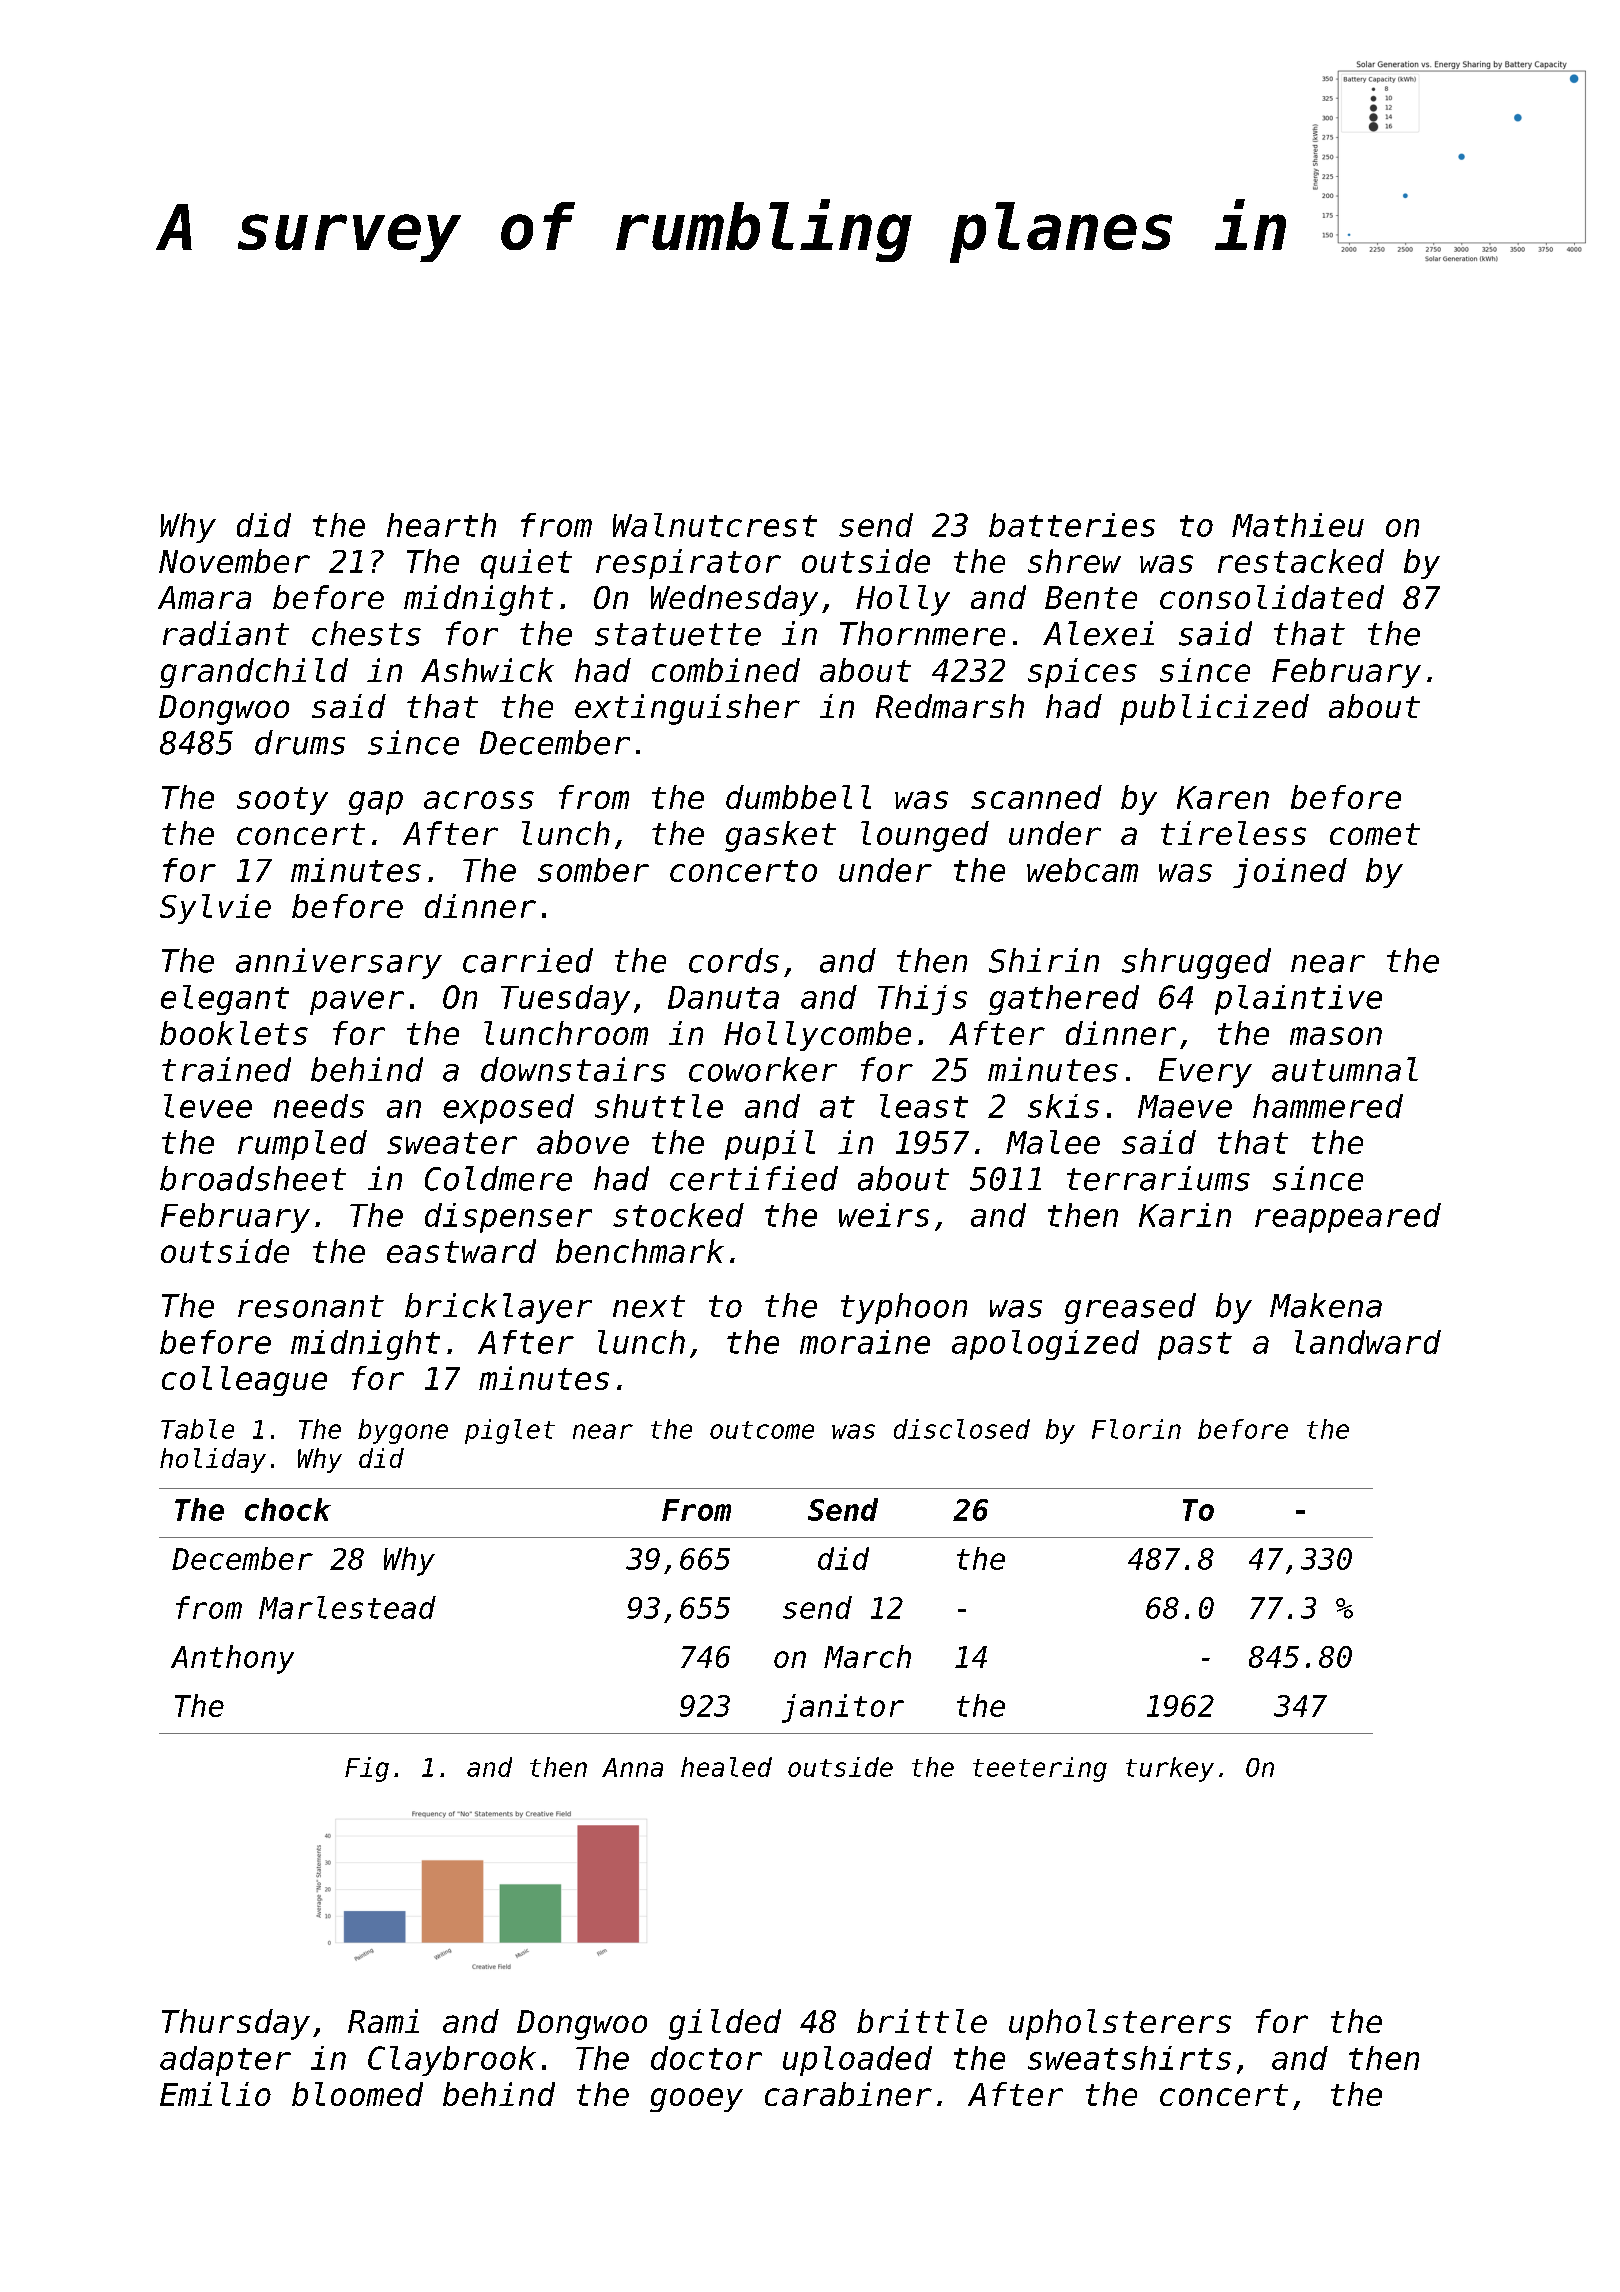  What do you see at coordinates (1298, 525) in the page?
I see `Mathieu` at bounding box center [1298, 525].
